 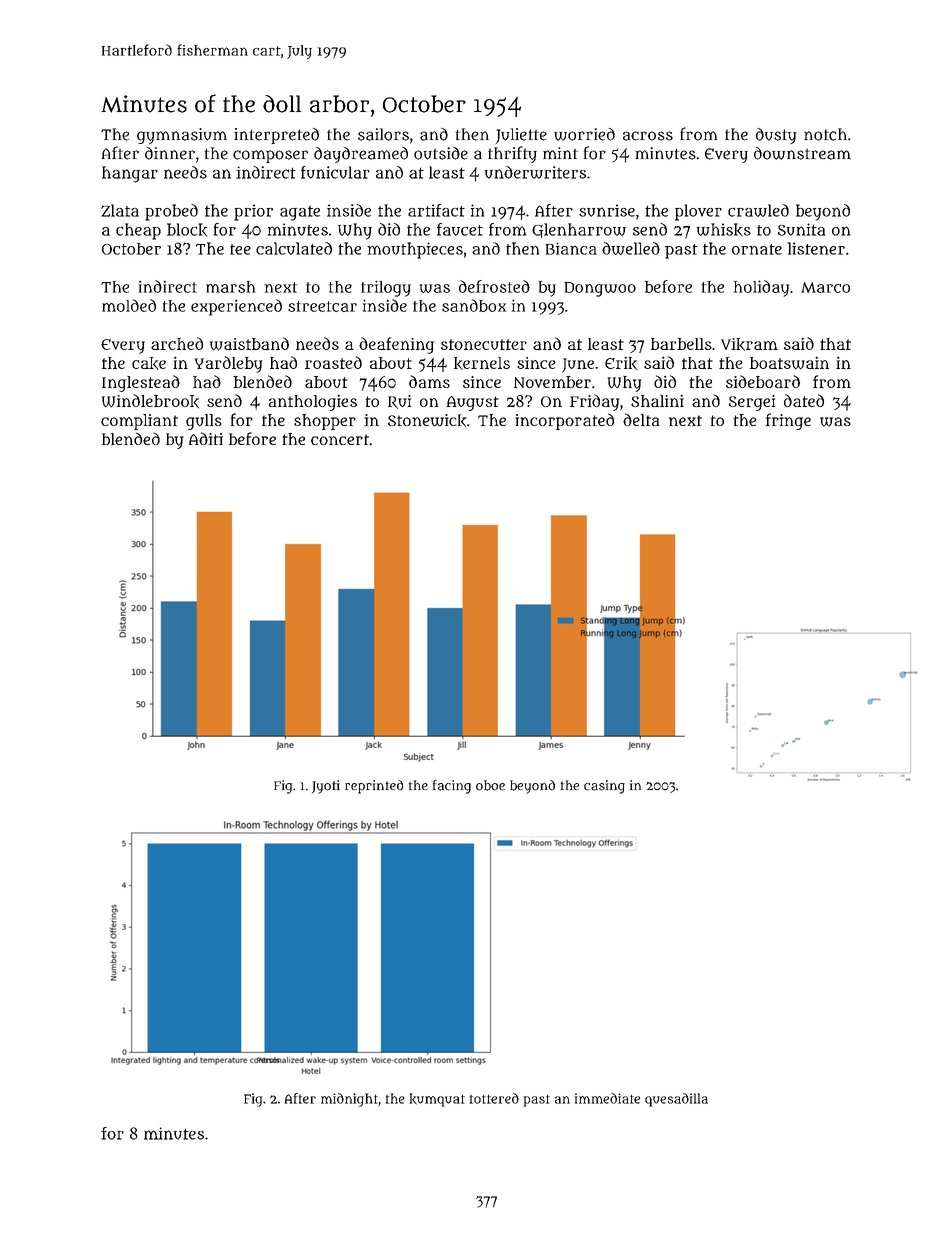 I want to click on incorporated, so click(x=564, y=421).
